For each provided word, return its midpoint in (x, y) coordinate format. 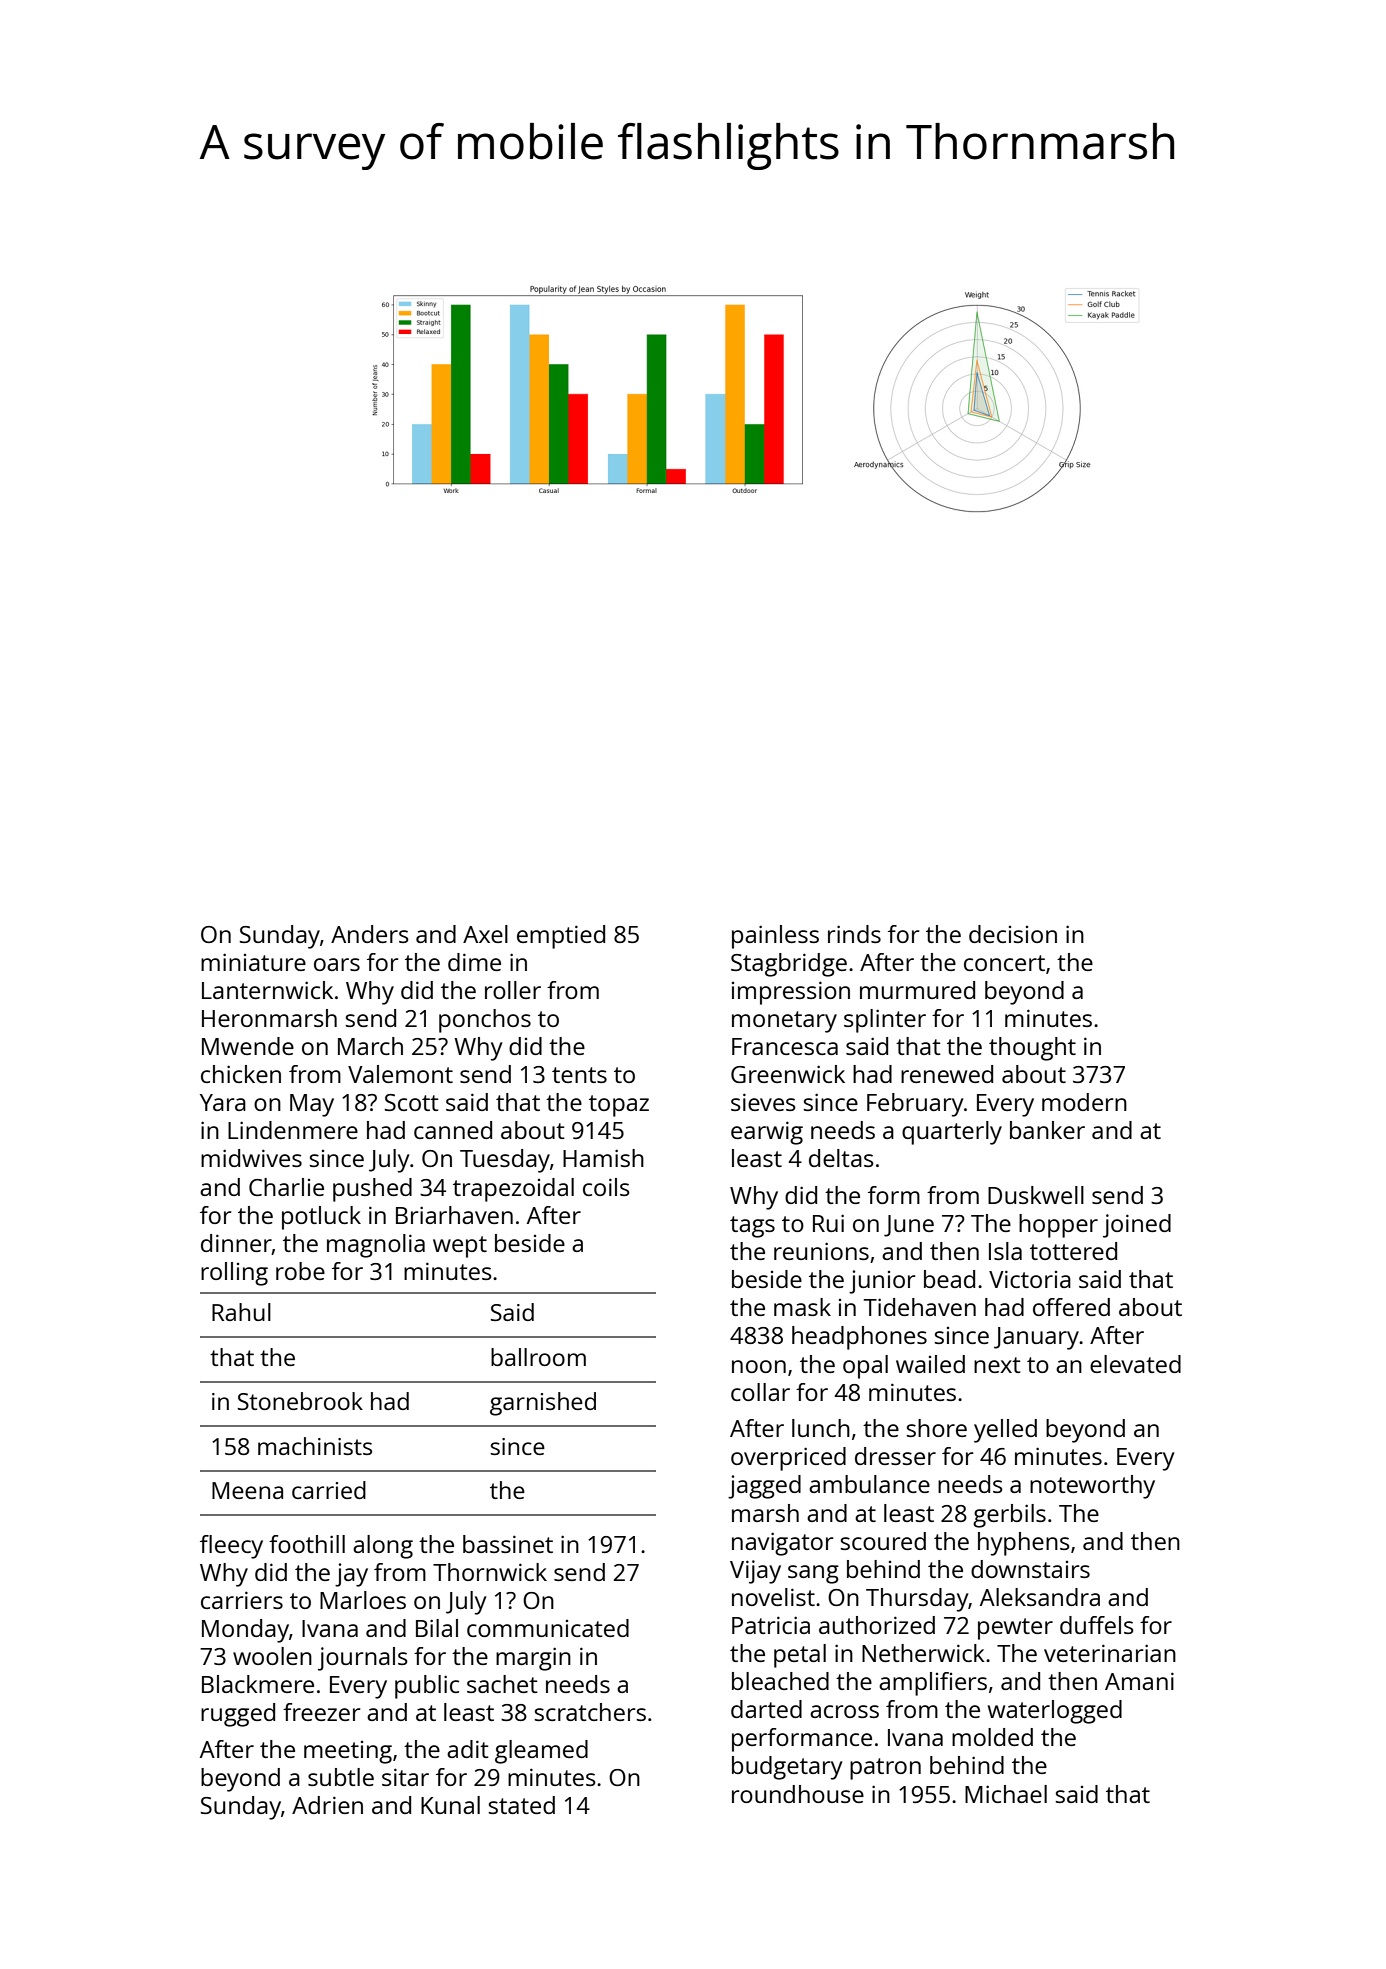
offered (1071, 1307)
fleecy (231, 1547)
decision (1013, 934)
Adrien (327, 1805)
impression (791, 993)
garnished (543, 1404)
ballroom (538, 1357)
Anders (370, 934)
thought (1032, 1049)
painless (775, 937)
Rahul (241, 1312)
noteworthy (1092, 1487)
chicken (241, 1074)
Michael (1006, 1794)
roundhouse (798, 1794)
